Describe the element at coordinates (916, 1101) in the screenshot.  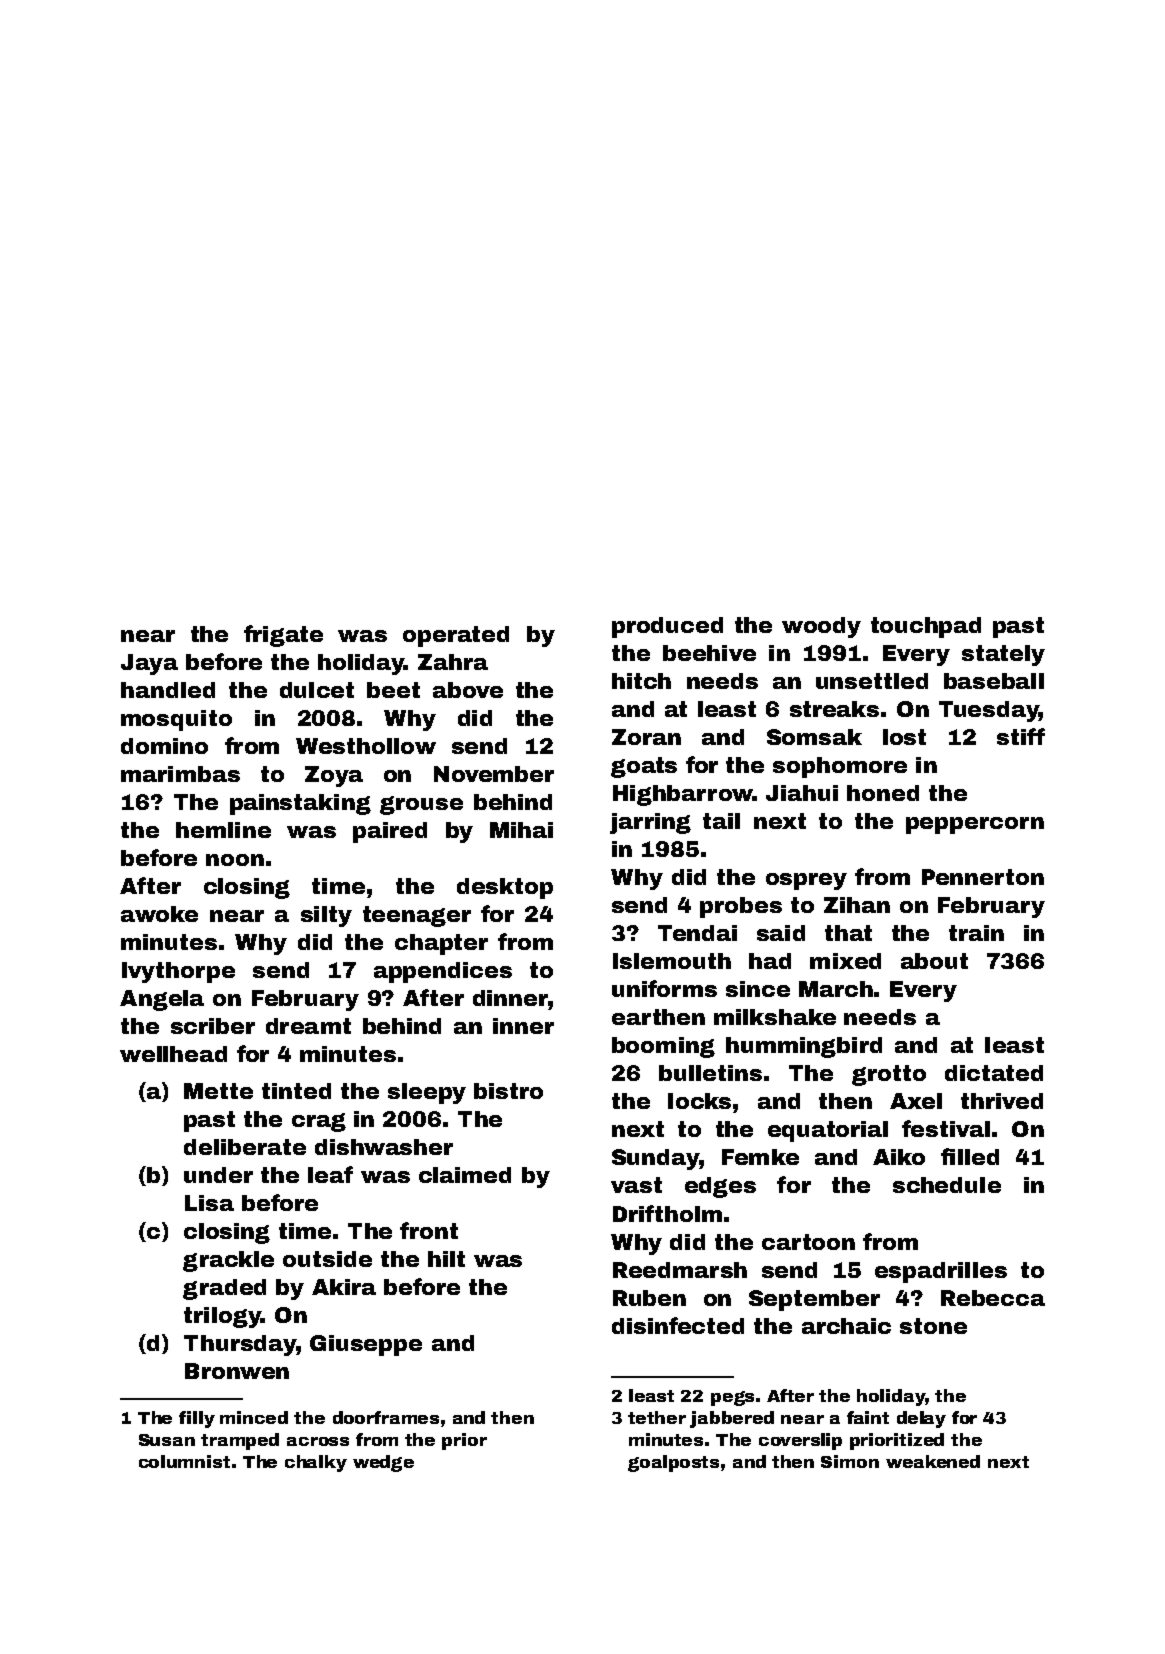
I see `Axel` at that location.
